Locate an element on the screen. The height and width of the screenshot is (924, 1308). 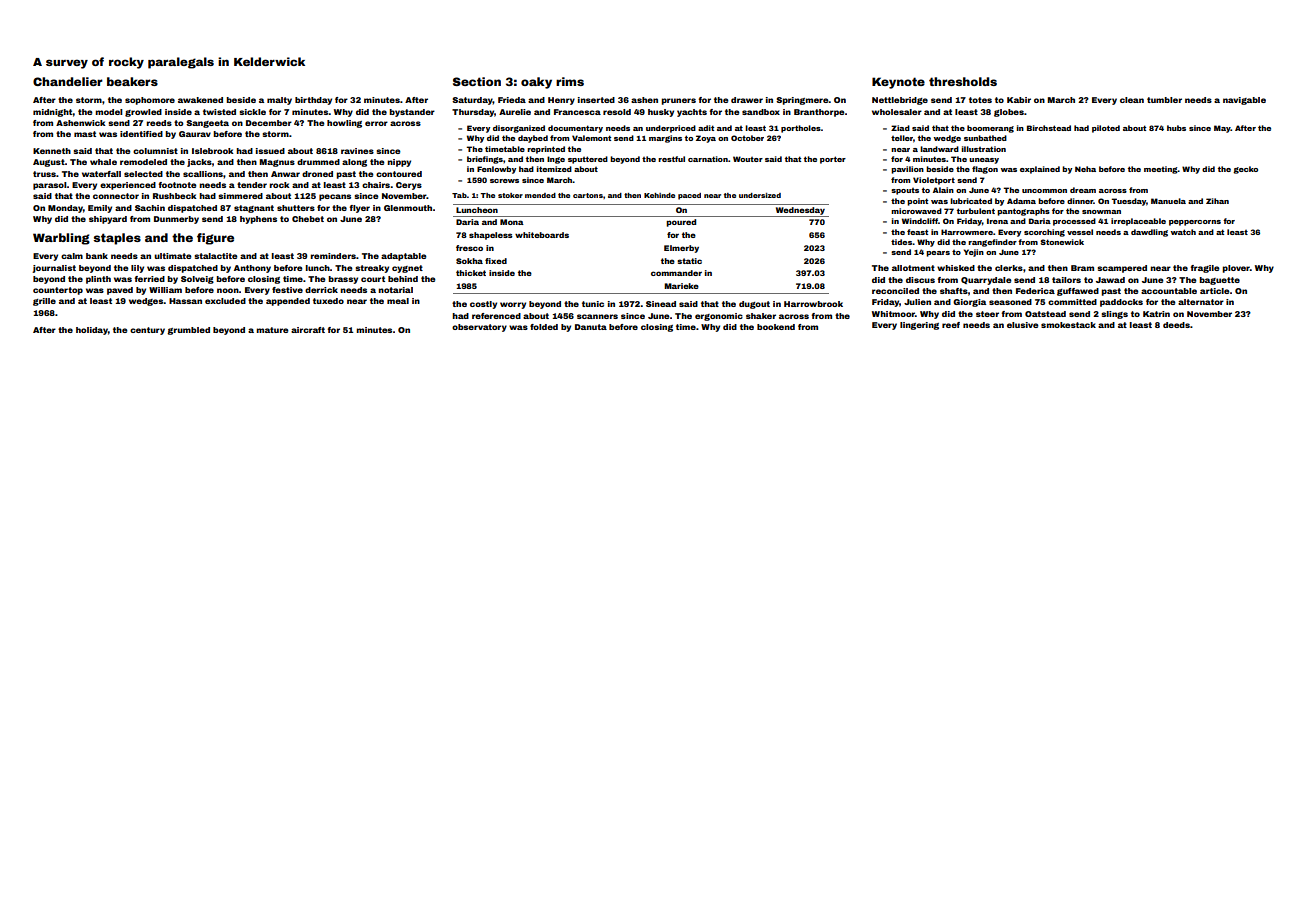
deeds is located at coordinates (1176, 325).
